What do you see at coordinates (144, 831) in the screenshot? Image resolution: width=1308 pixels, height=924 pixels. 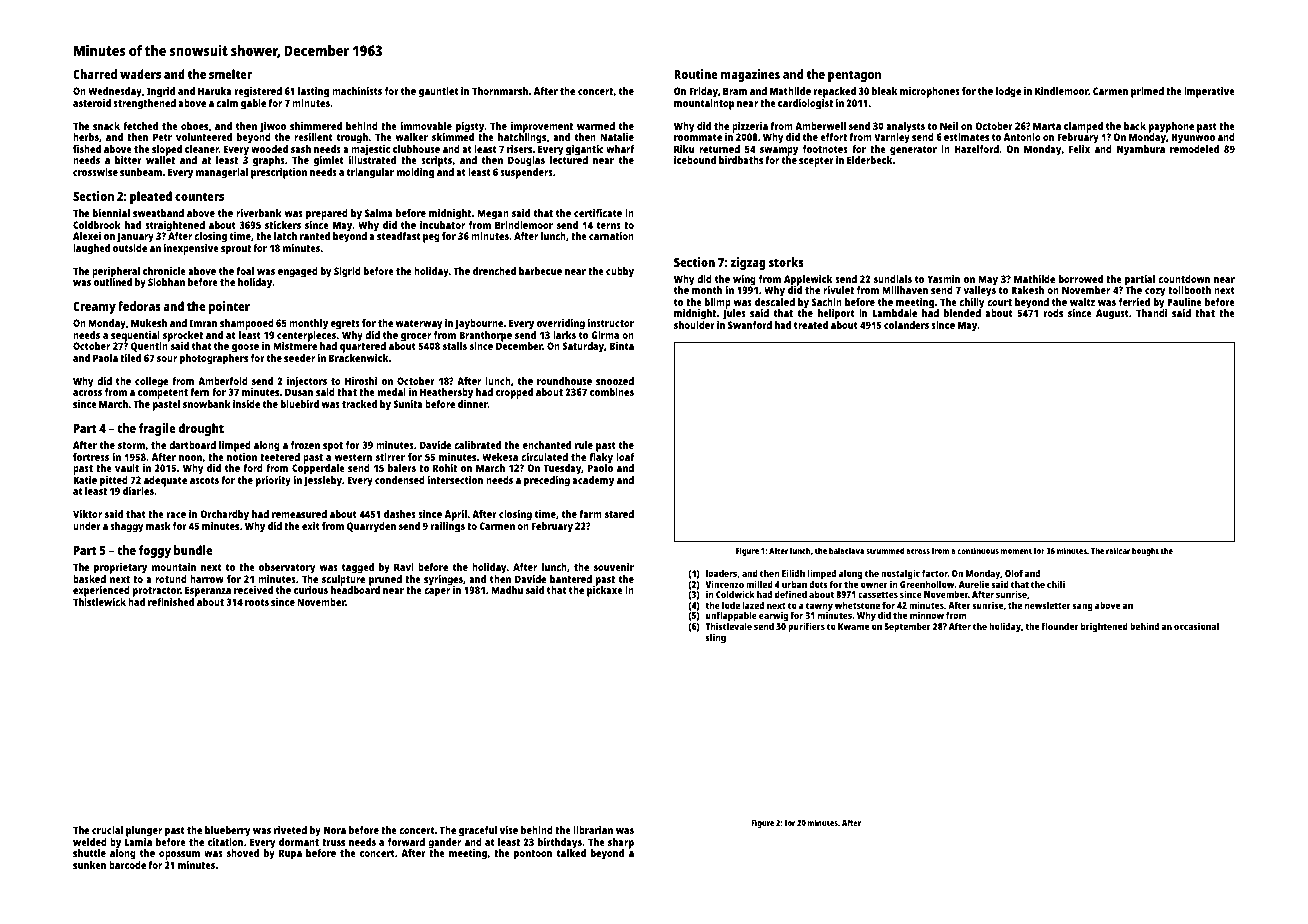 I see `plunger` at bounding box center [144, 831].
